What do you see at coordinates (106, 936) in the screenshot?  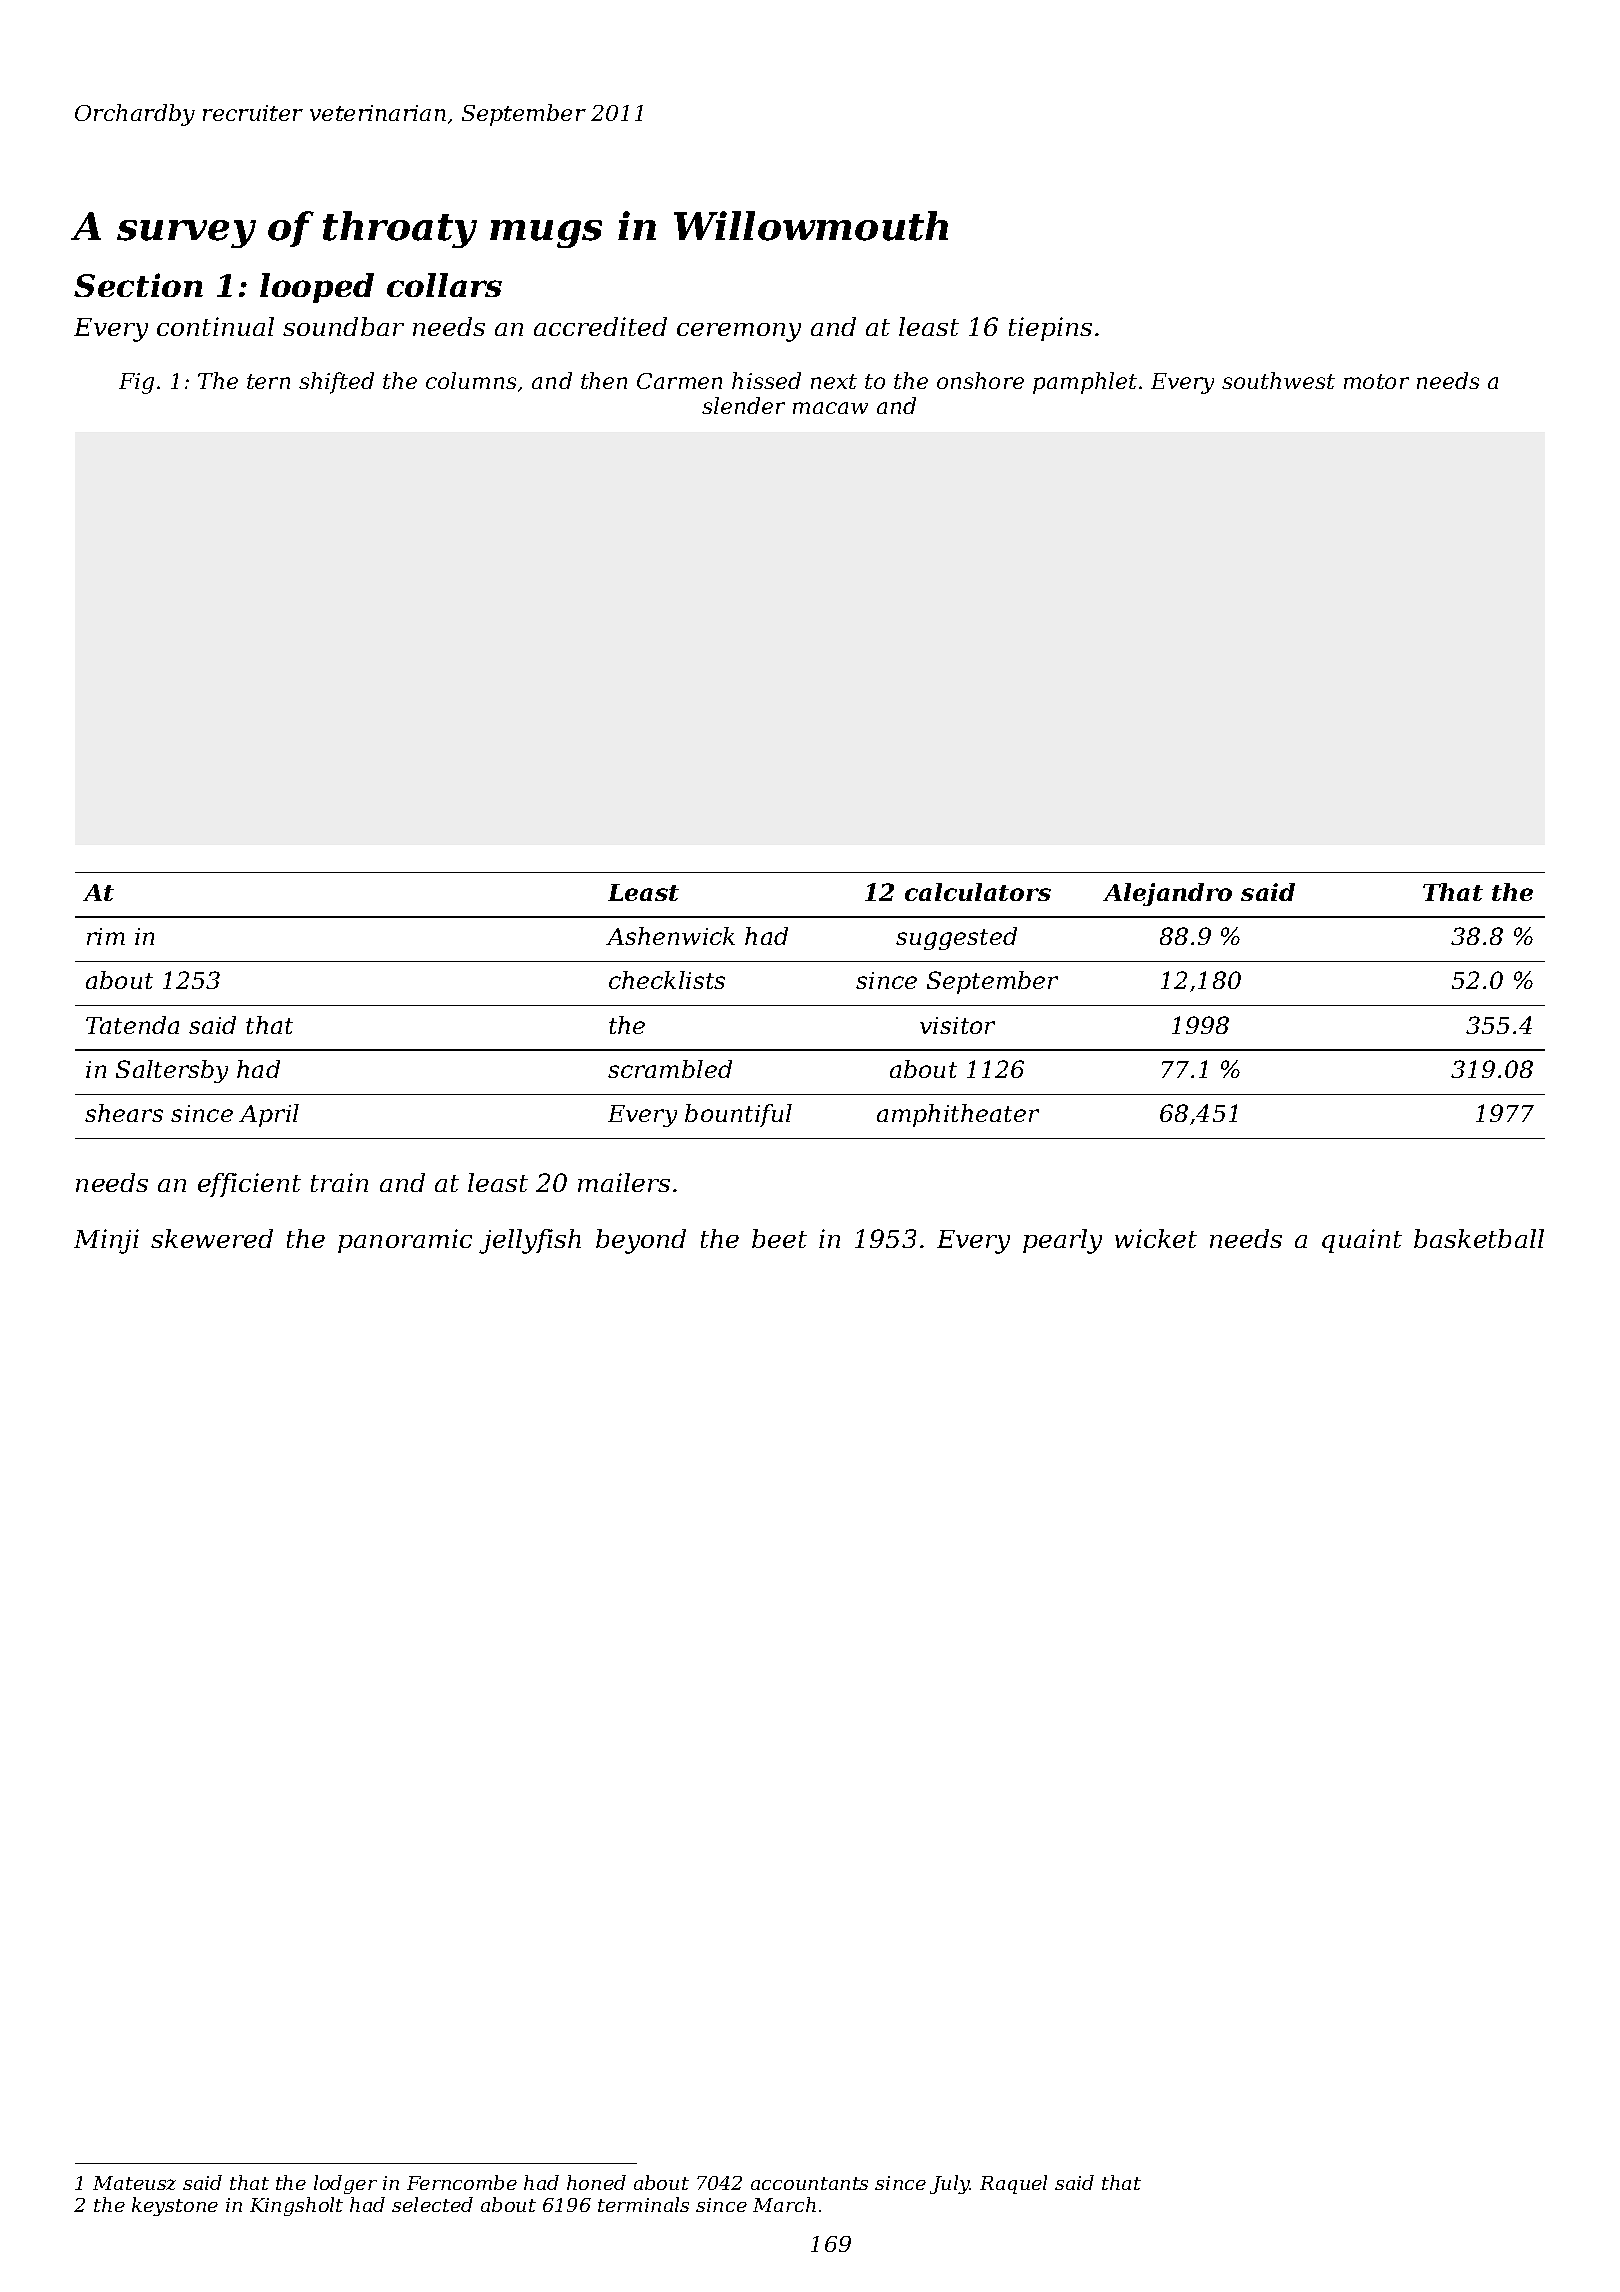 I see `rim` at bounding box center [106, 936].
